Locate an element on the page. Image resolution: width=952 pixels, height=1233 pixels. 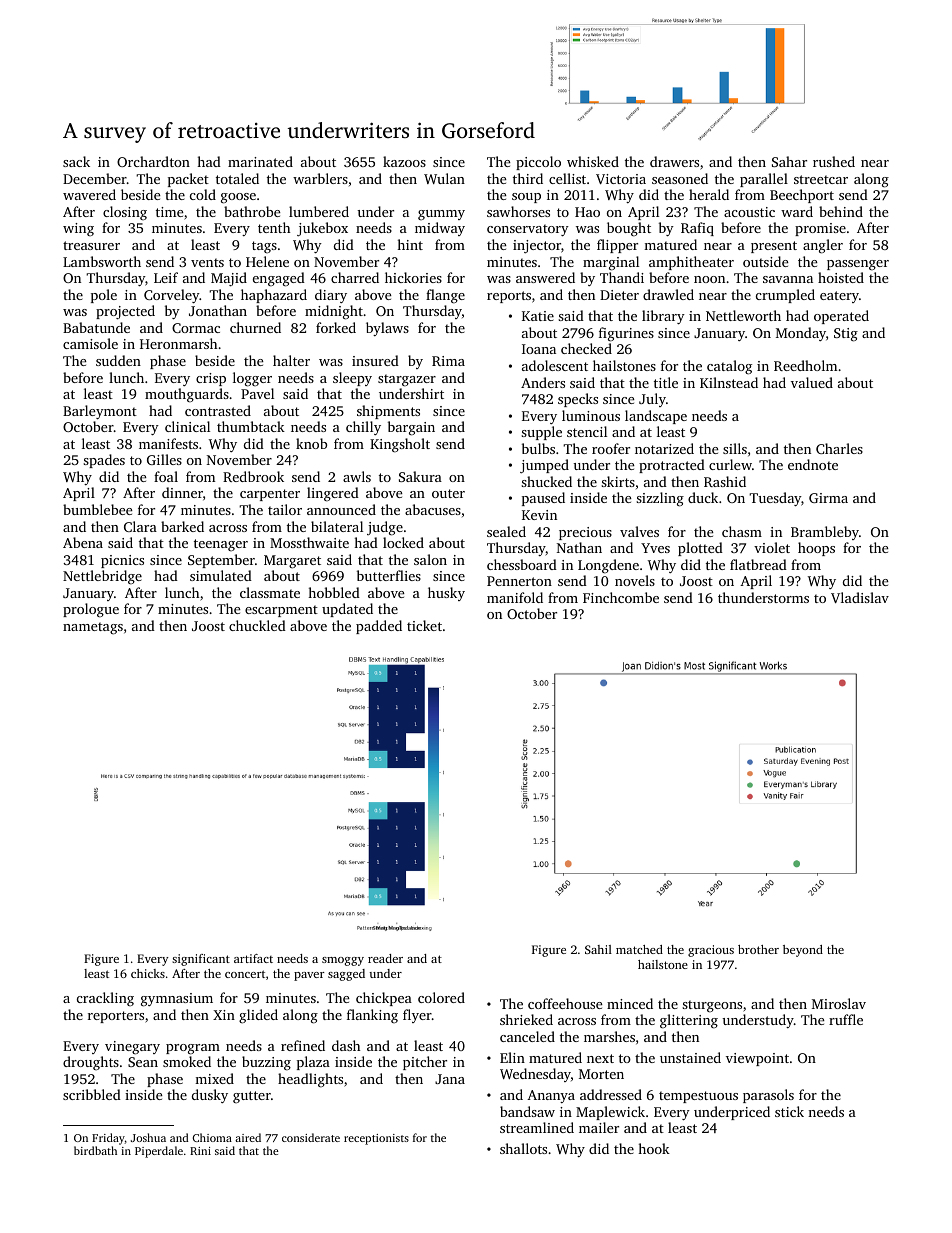
receptionists is located at coordinates (376, 1139).
